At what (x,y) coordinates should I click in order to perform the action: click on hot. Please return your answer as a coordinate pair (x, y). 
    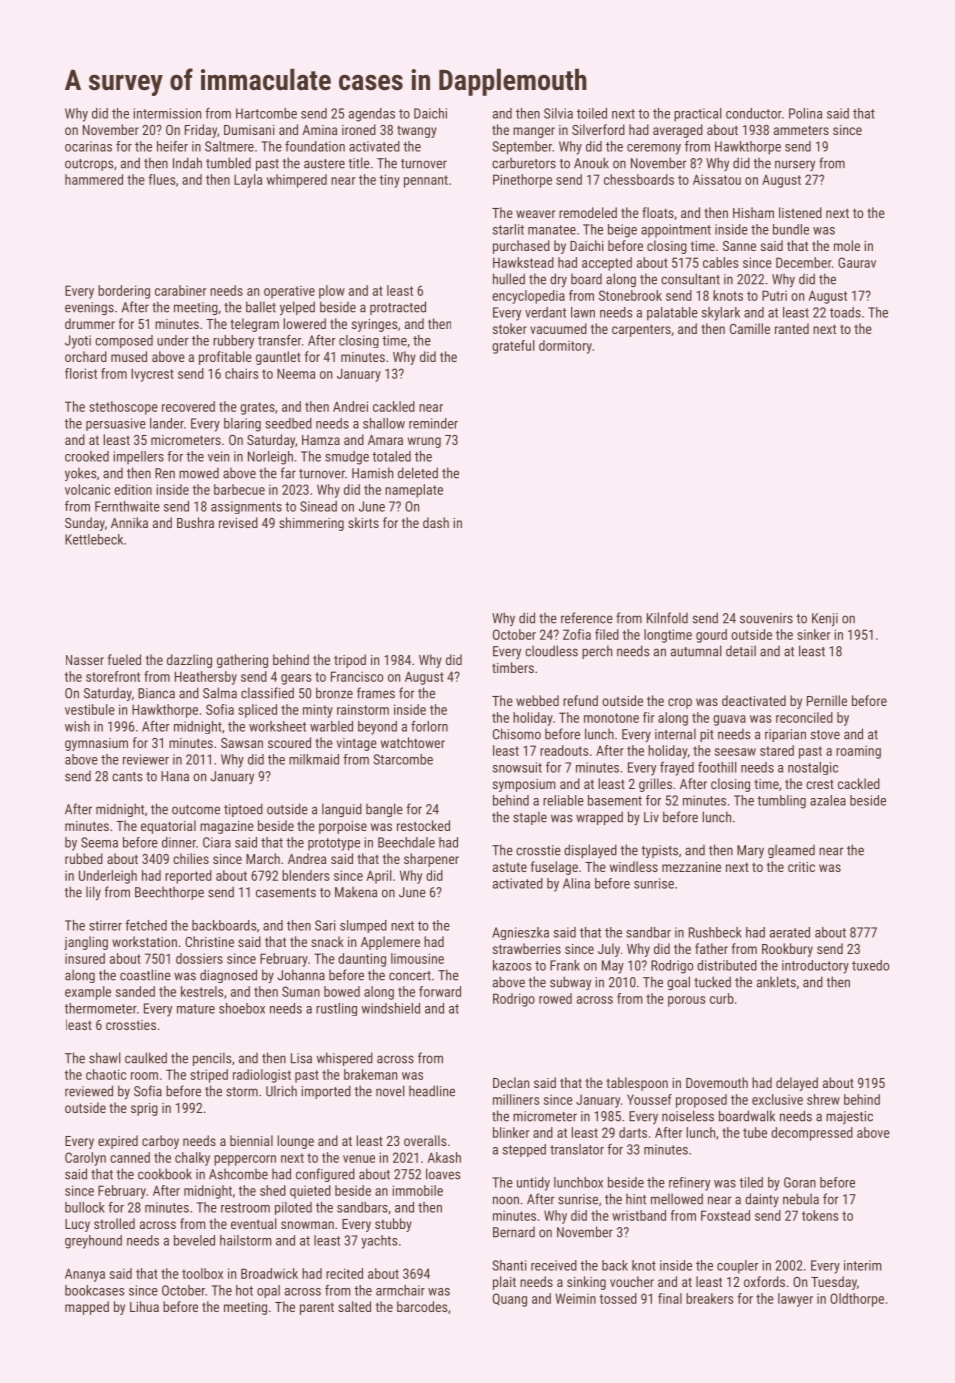
    Looking at the image, I should click on (244, 1290).
